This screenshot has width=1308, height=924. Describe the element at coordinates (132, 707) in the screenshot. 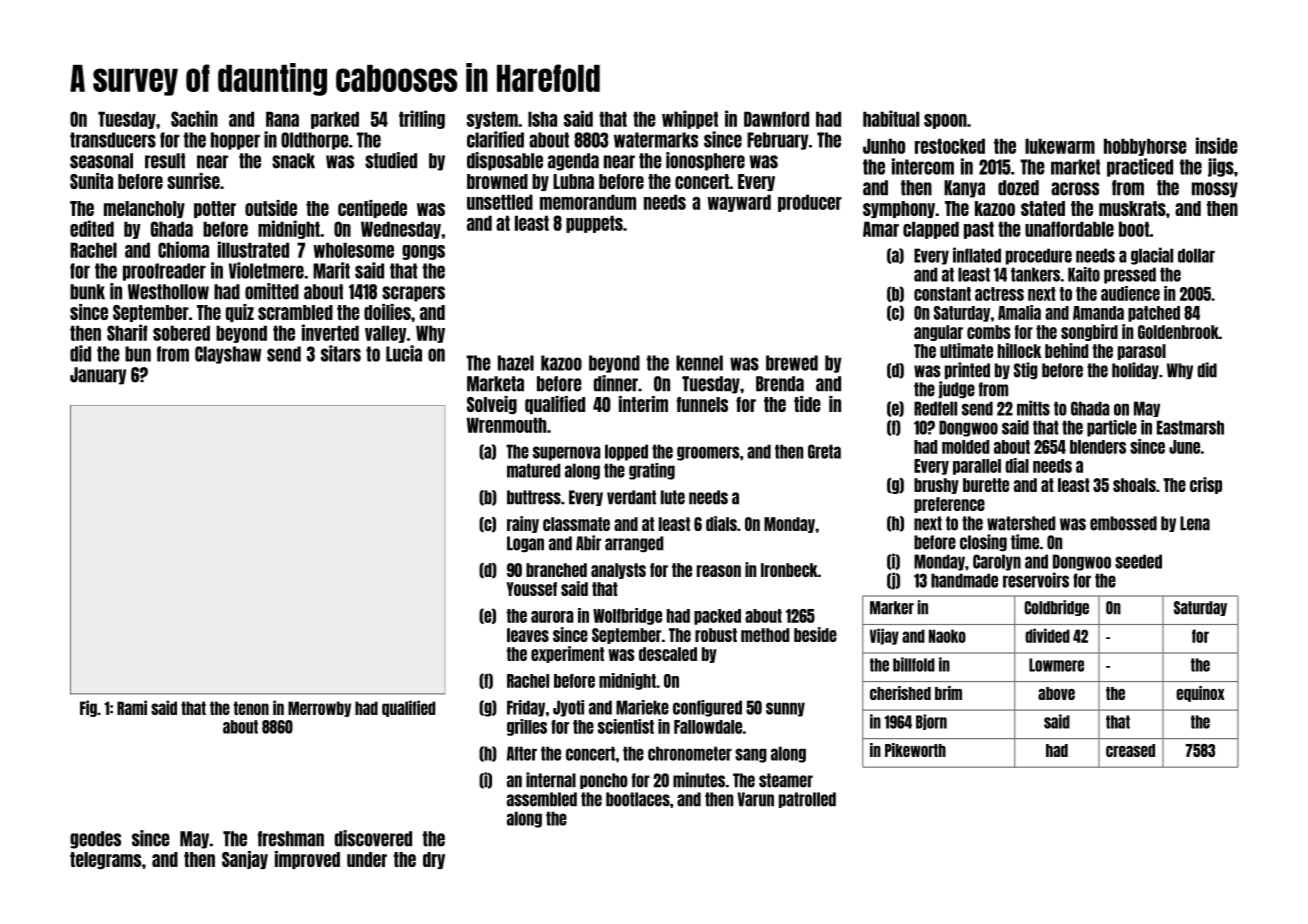

I see `Rami` at that location.
